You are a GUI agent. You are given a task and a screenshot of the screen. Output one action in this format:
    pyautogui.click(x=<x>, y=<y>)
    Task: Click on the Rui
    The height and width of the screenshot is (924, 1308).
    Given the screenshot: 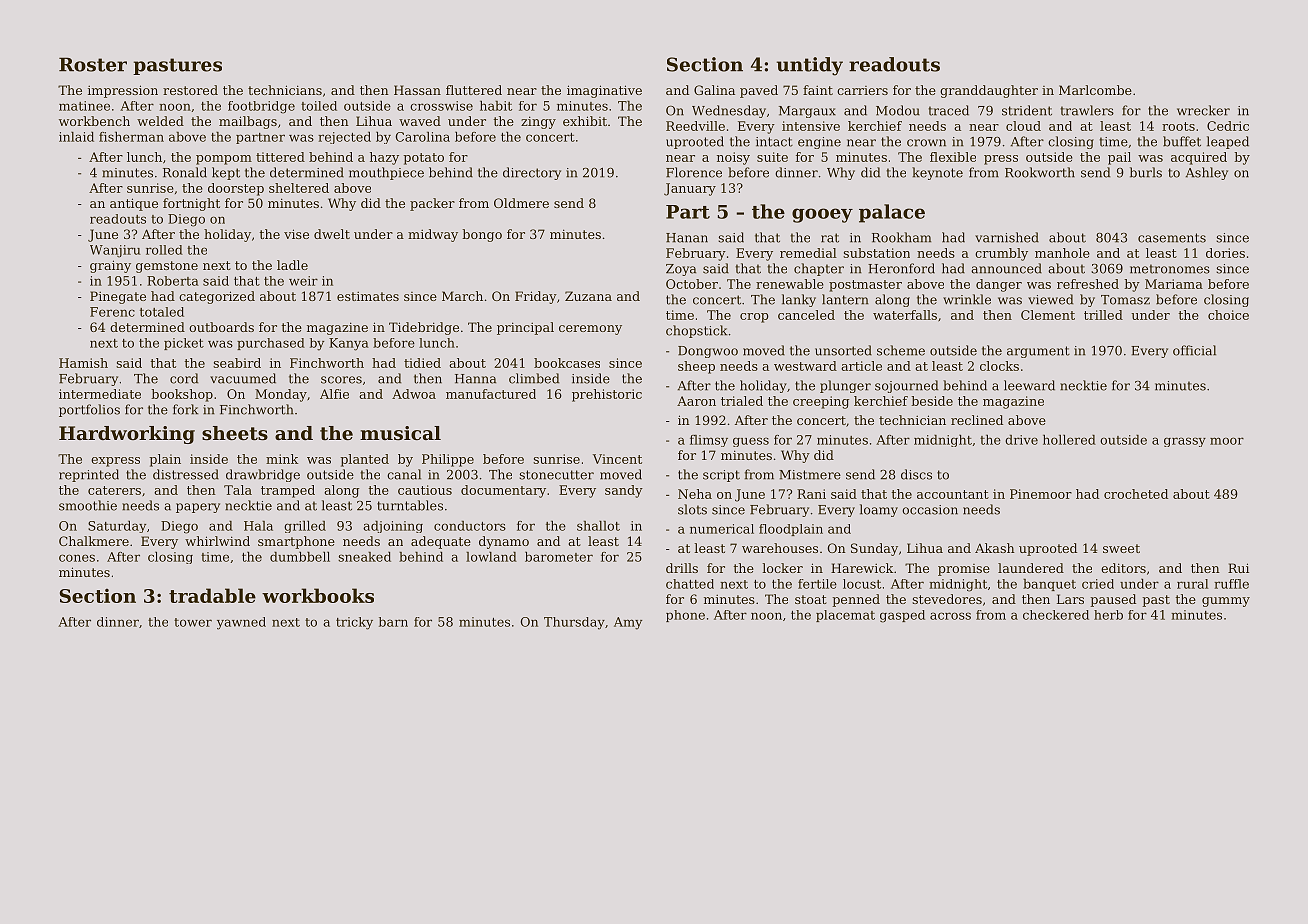 What is the action you would take?
    pyautogui.click(x=1238, y=568)
